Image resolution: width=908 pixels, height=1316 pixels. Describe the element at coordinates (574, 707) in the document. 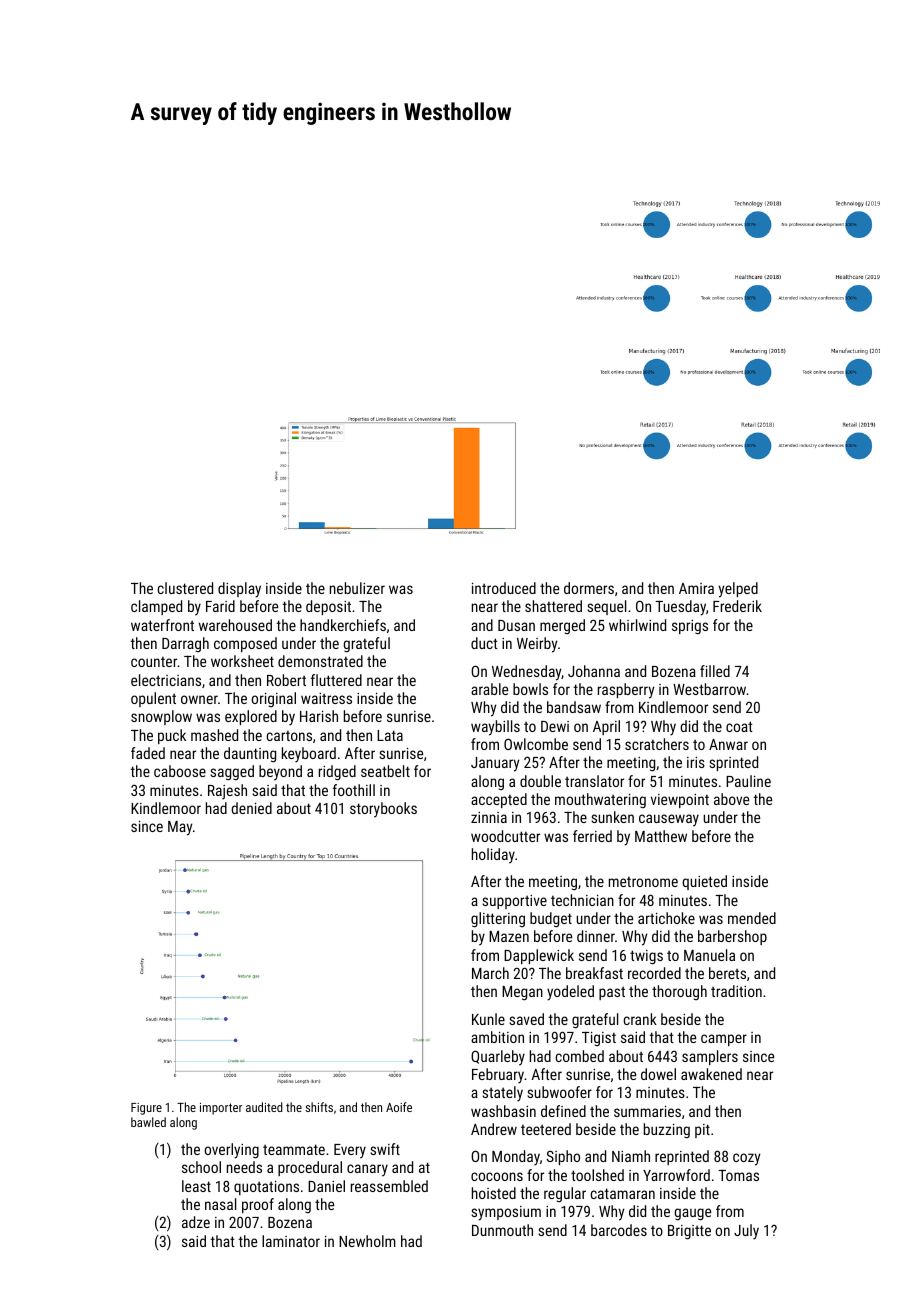

I see `bandsaw` at that location.
